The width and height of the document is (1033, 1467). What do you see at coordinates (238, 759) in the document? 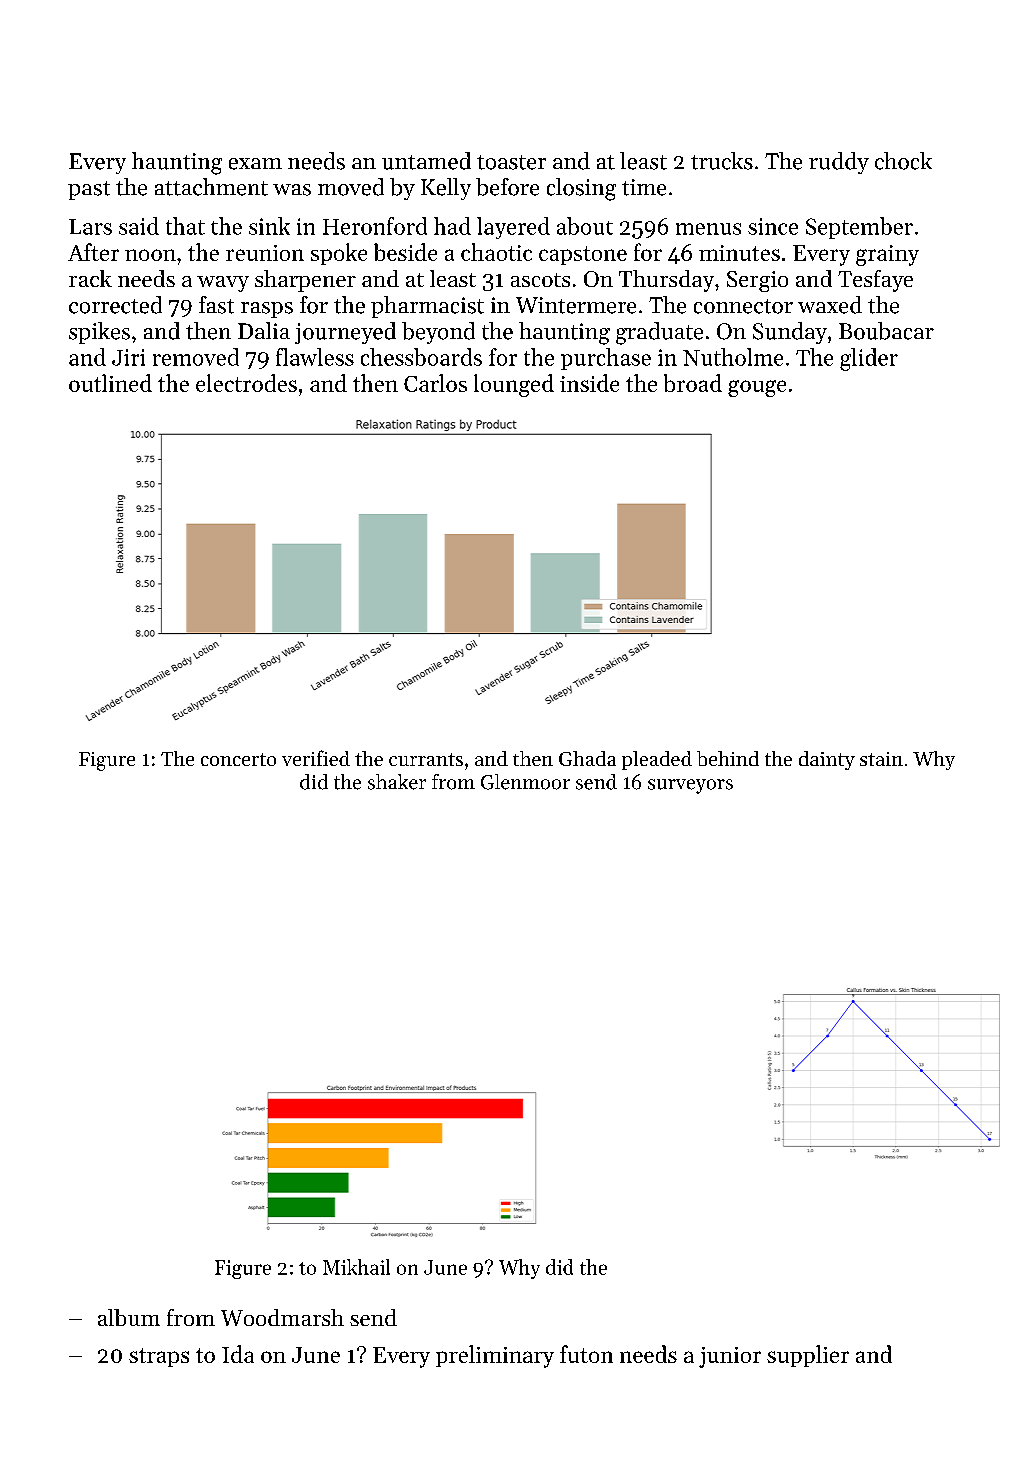
I see `concerto` at bounding box center [238, 759].
